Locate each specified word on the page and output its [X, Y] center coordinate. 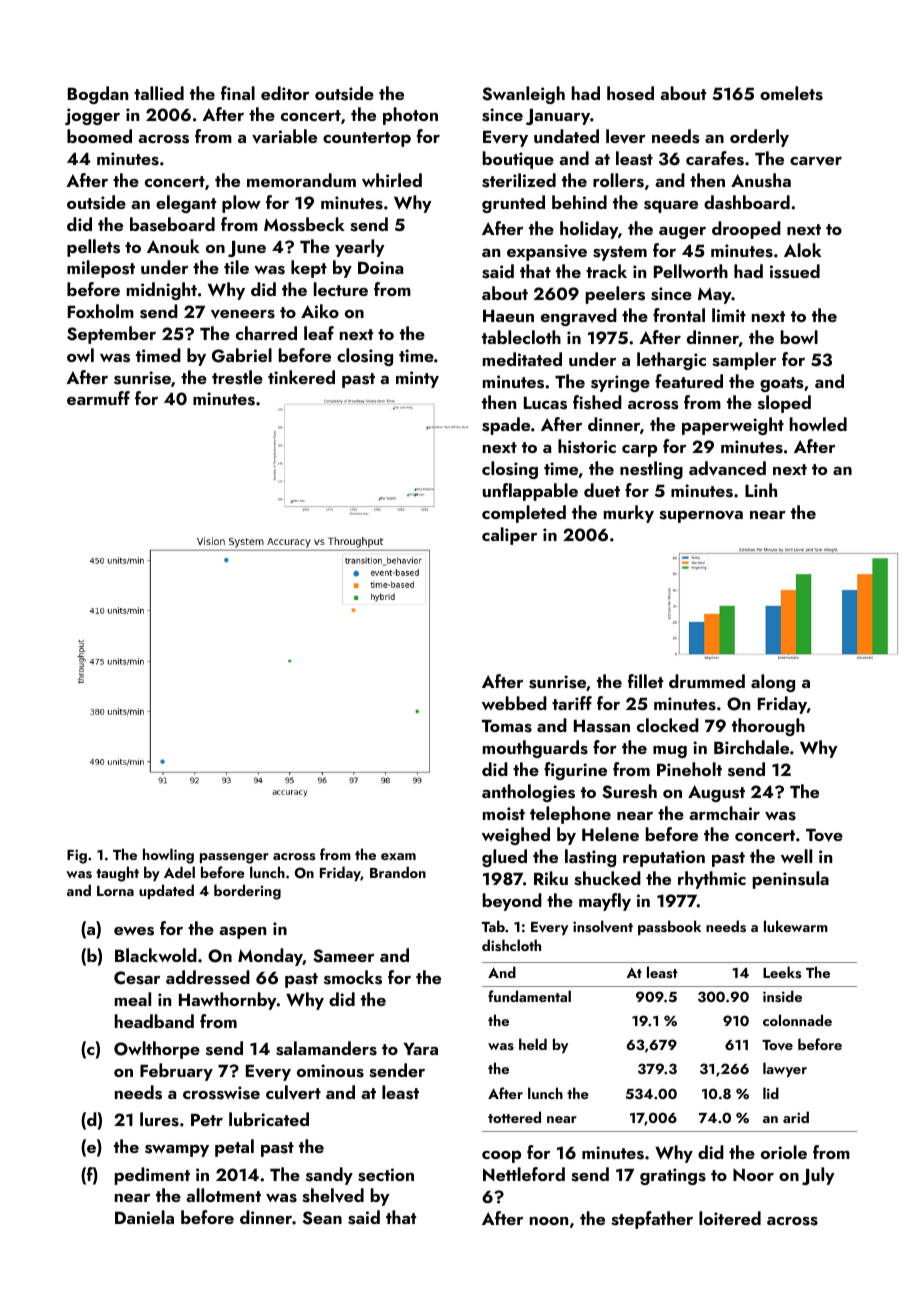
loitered [730, 1218]
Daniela [144, 1217]
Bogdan [98, 95]
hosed [630, 93]
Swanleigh [523, 95]
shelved [333, 1195]
